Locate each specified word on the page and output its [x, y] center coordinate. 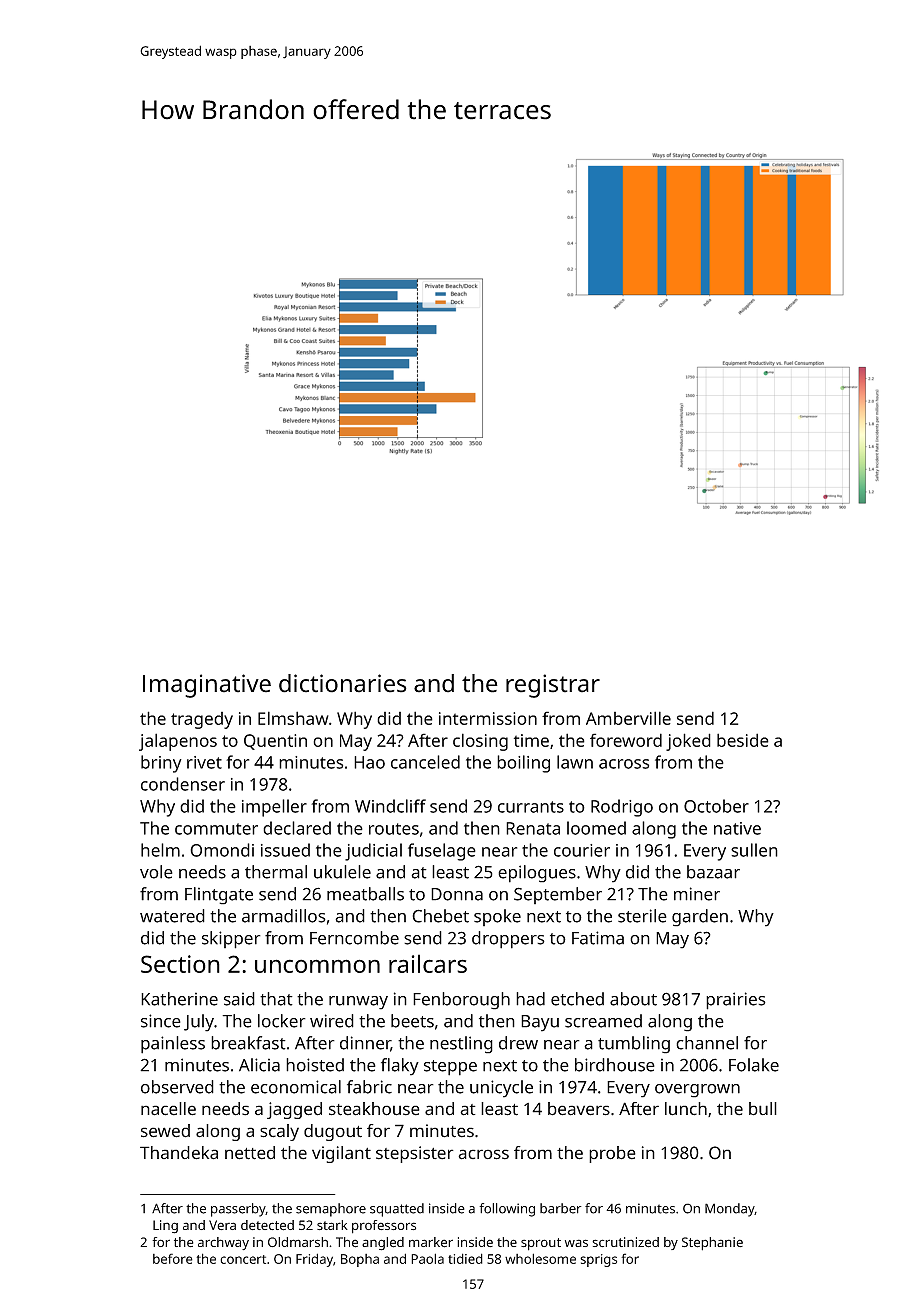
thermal [276, 872]
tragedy [202, 720]
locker [282, 1021]
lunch [686, 1109]
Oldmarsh [298, 1242]
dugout [333, 1132]
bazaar [713, 872]
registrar [553, 686]
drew [518, 1043]
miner [697, 894]
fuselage [442, 852]
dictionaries [343, 683]
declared [297, 828]
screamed [603, 1021]
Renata [533, 828]
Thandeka [179, 1153]
